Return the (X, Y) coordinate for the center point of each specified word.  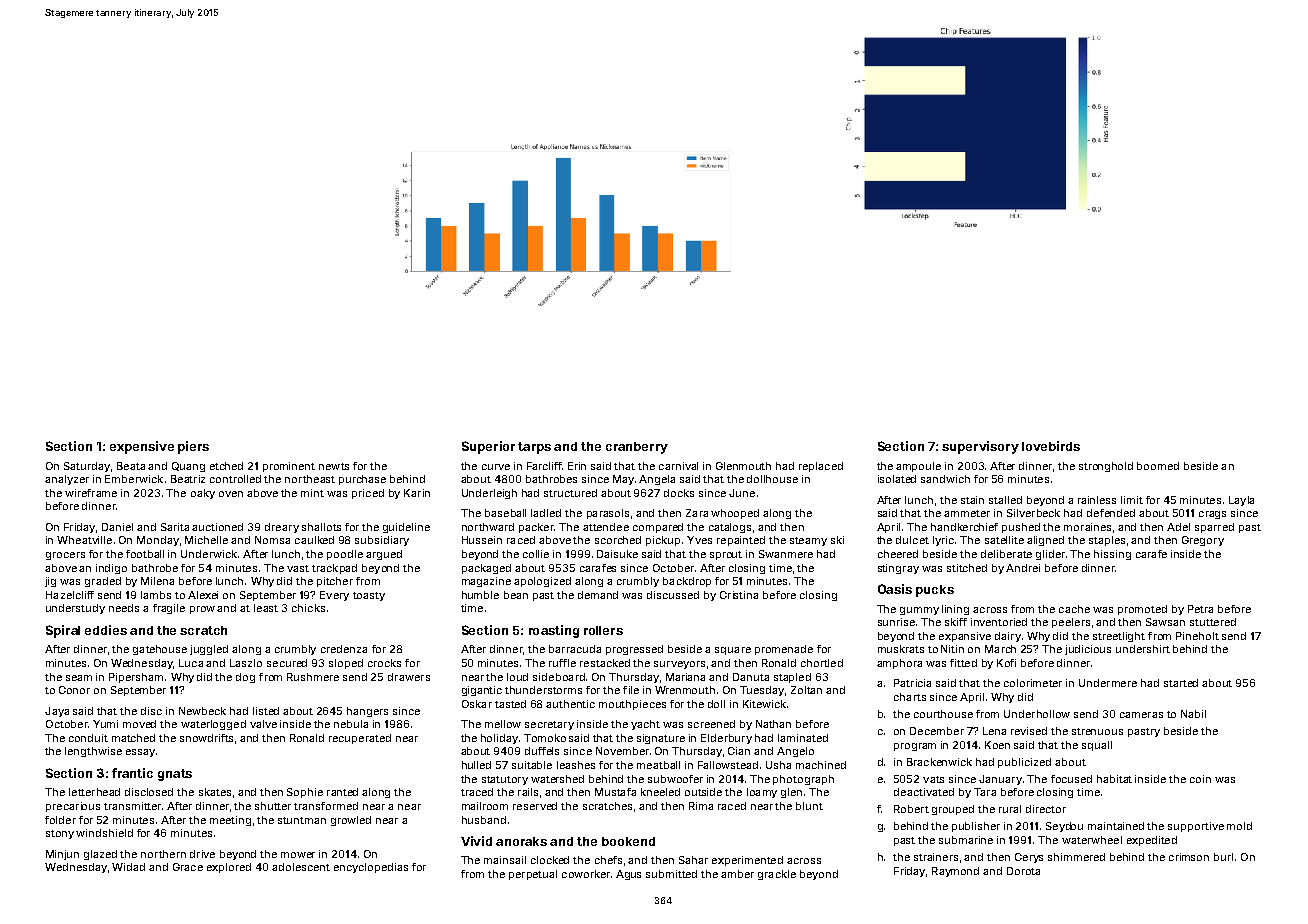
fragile (169, 609)
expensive (142, 447)
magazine (486, 582)
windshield (104, 833)
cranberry (637, 448)
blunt (809, 806)
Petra (1200, 609)
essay (140, 753)
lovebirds (1051, 446)
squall (1097, 746)
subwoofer (675, 779)
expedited (1152, 841)
